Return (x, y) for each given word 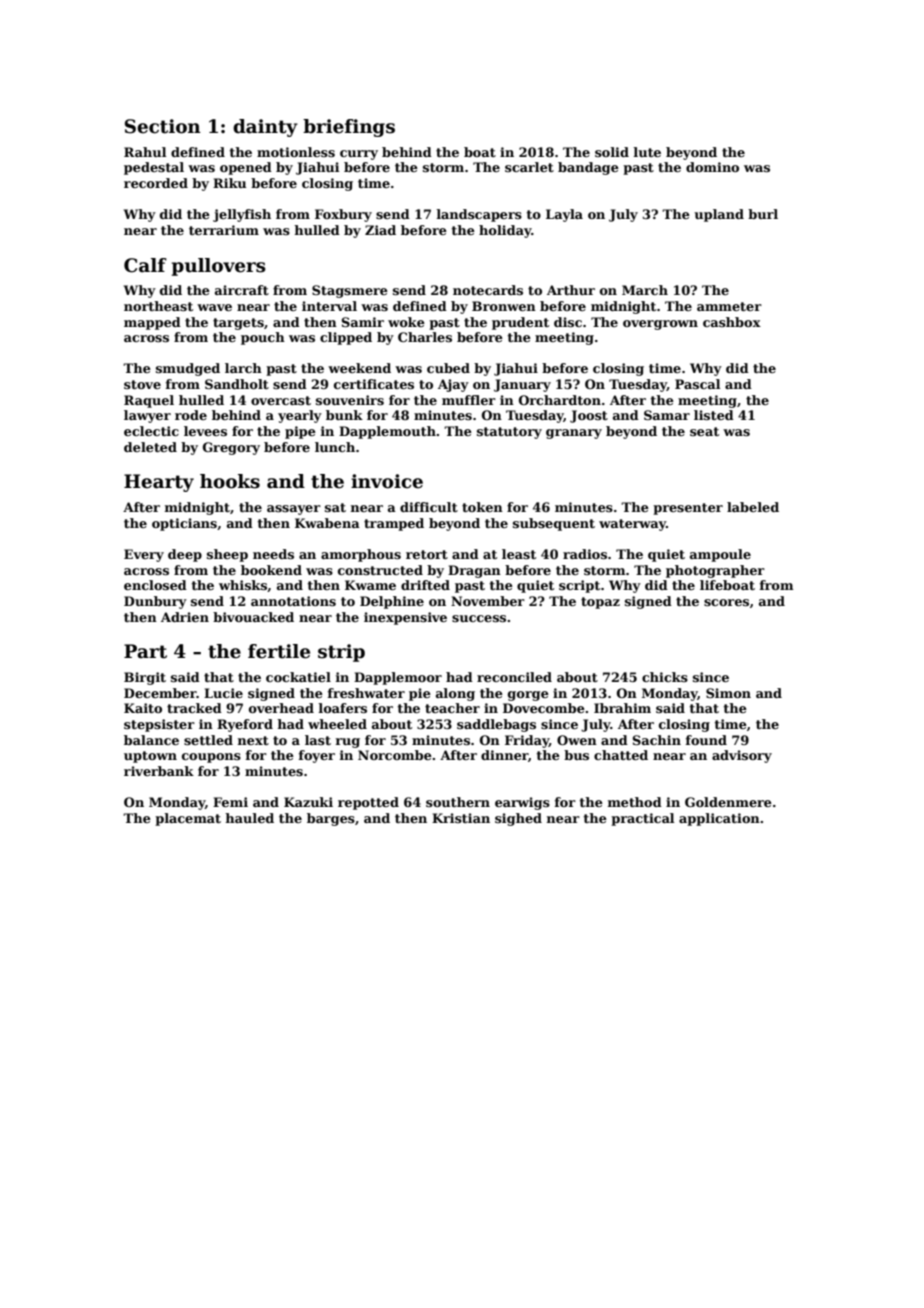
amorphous (361, 555)
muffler (469, 400)
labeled (753, 507)
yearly (300, 416)
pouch (263, 338)
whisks (243, 585)
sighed (518, 819)
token (482, 507)
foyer (317, 756)
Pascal (697, 384)
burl (763, 214)
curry (359, 155)
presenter (688, 509)
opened (246, 168)
